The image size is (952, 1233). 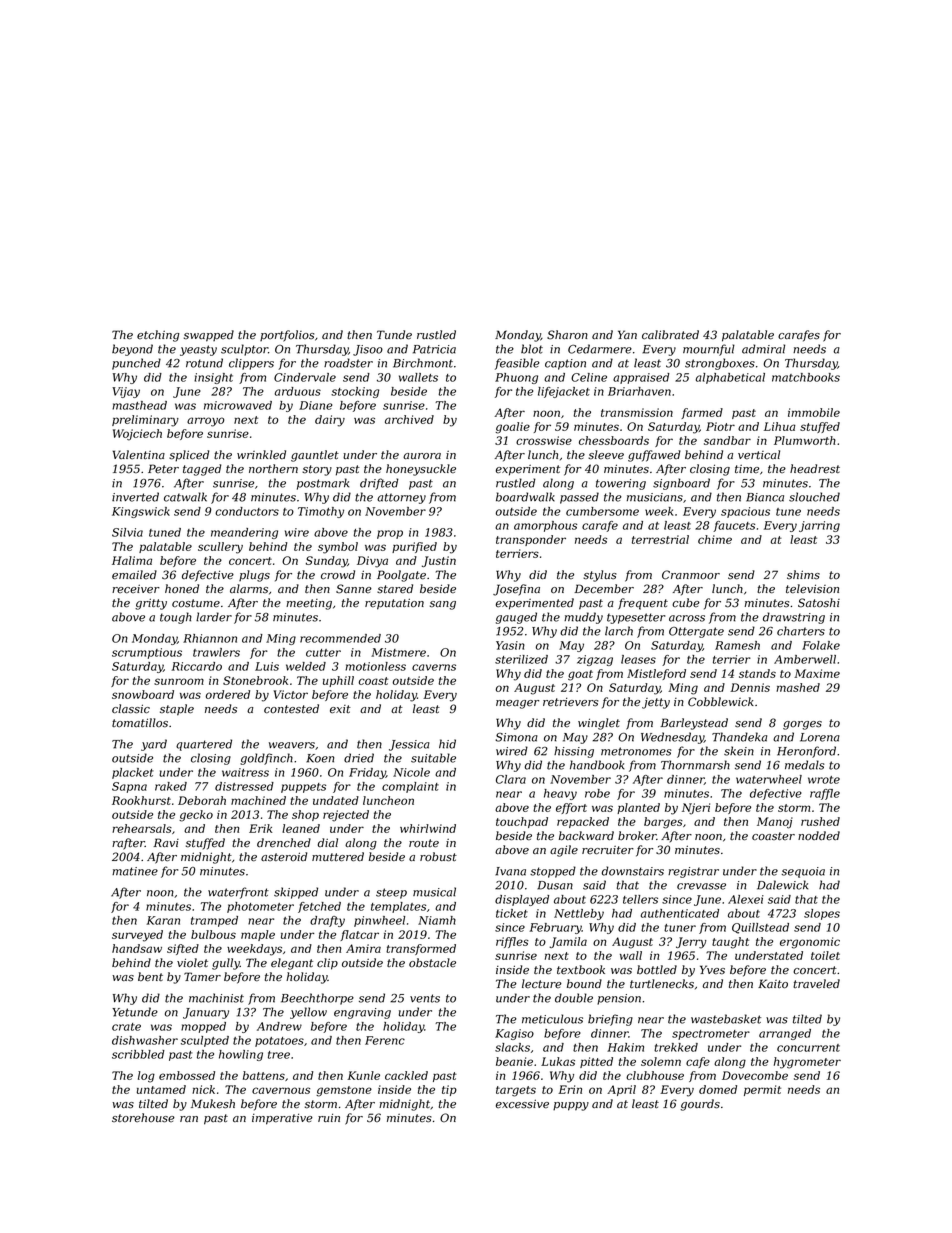 I want to click on untamed, so click(x=161, y=1089).
